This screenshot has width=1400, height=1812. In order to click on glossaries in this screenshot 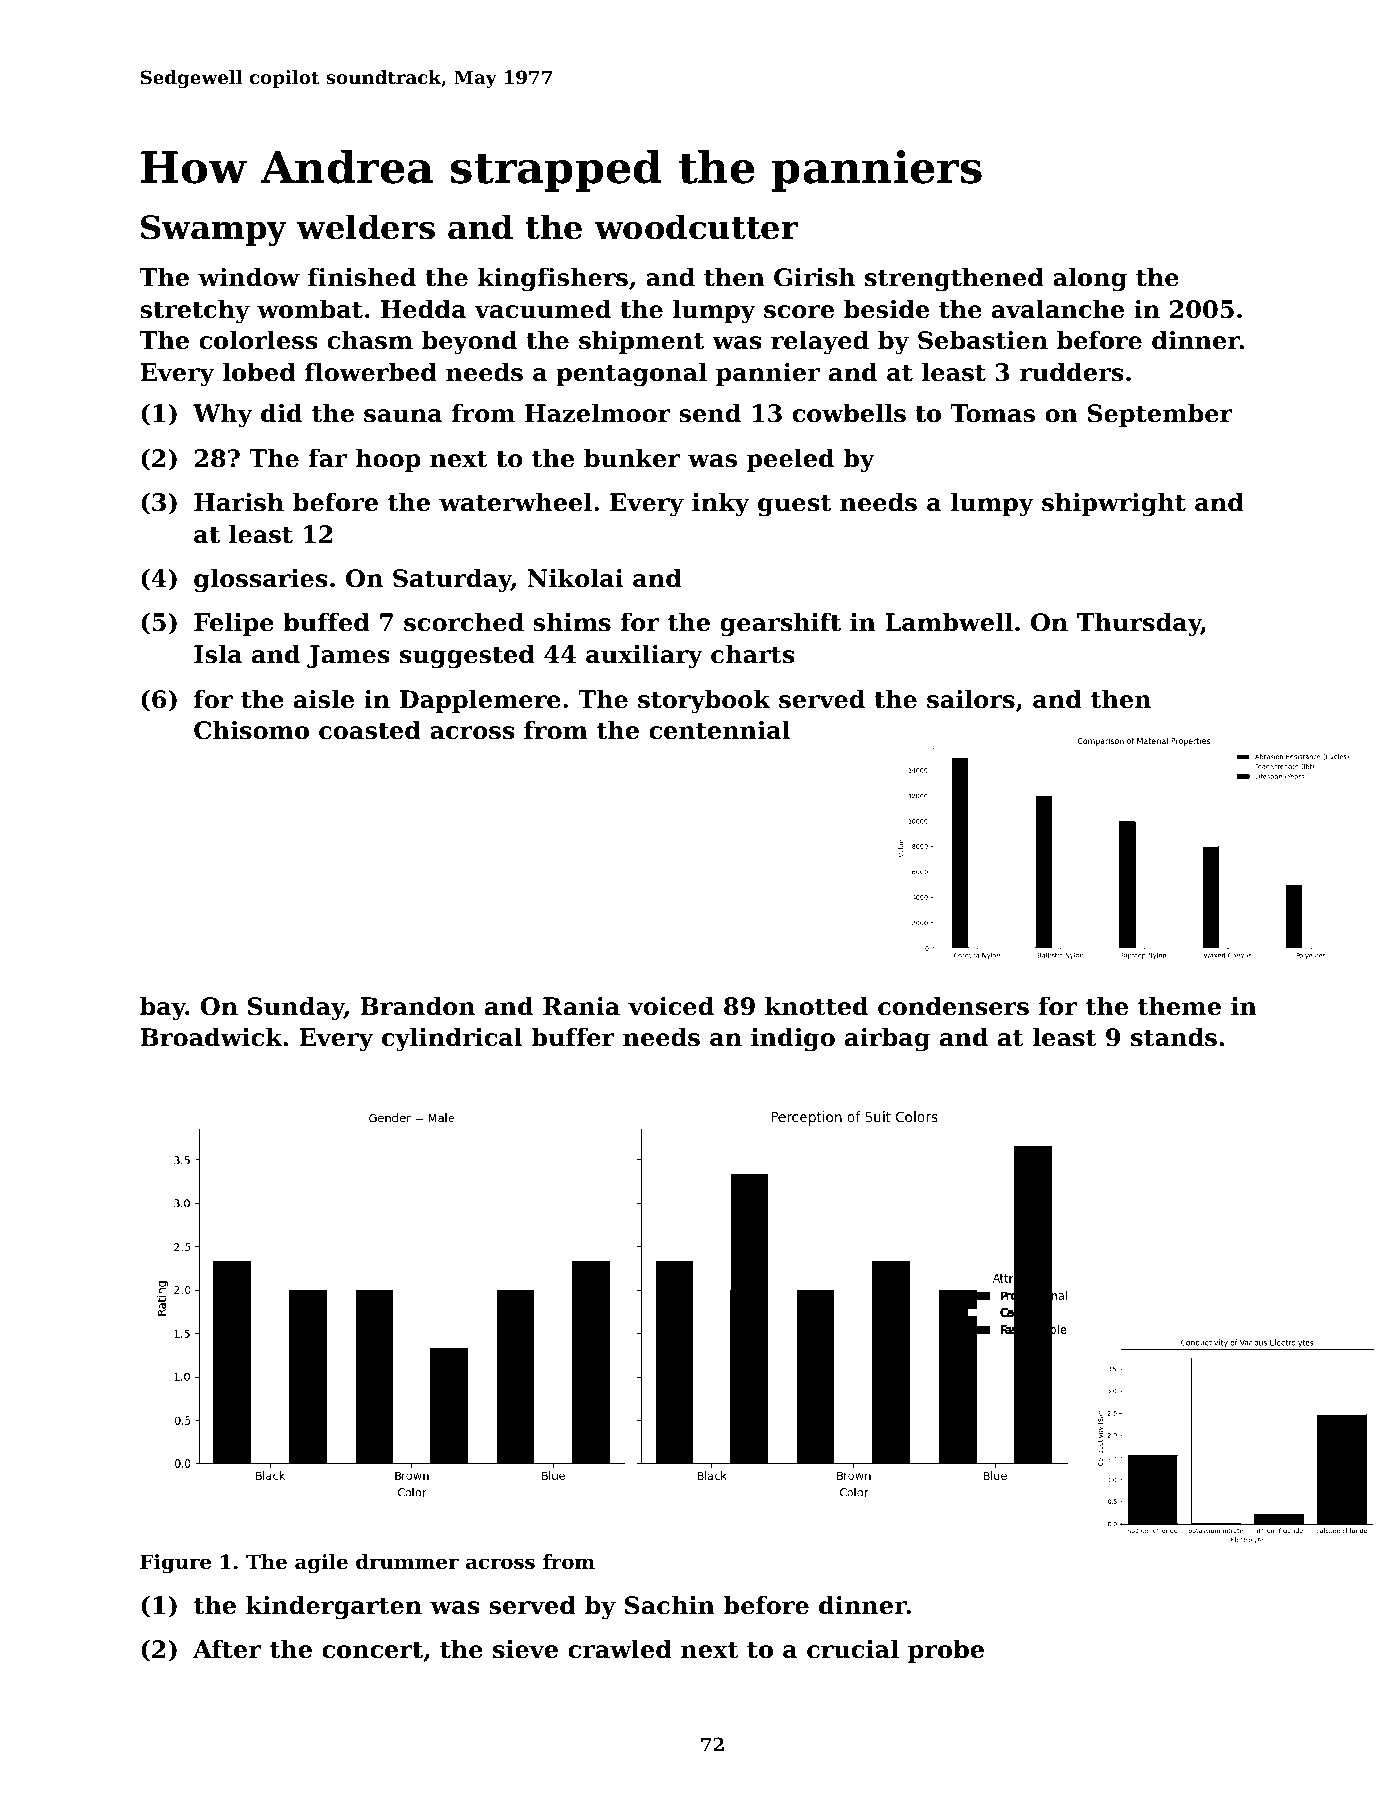, I will do `click(261, 580)`.
